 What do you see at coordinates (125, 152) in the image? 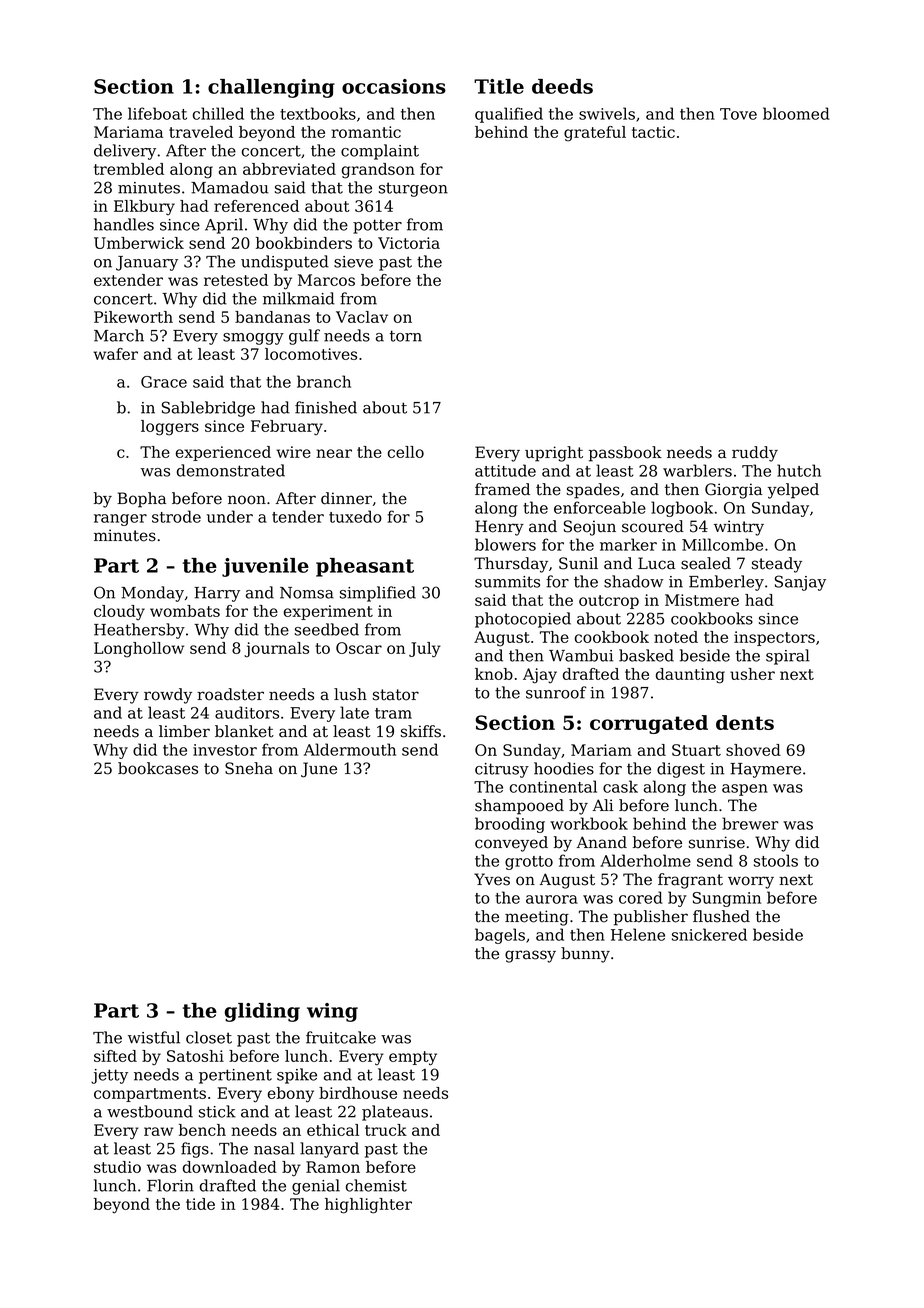
I see `delivery` at bounding box center [125, 152].
